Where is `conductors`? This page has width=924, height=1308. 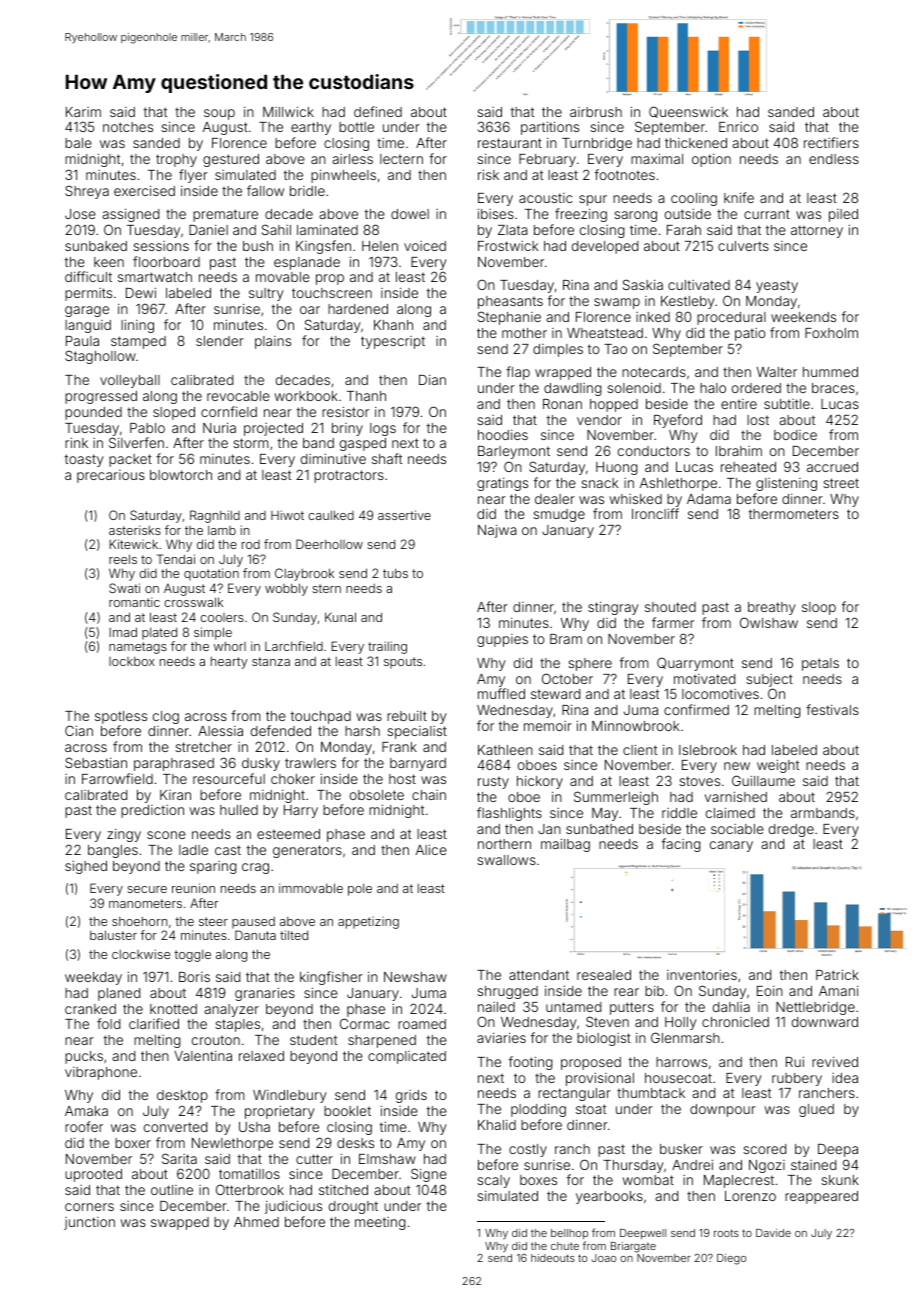
conductors is located at coordinates (654, 451).
